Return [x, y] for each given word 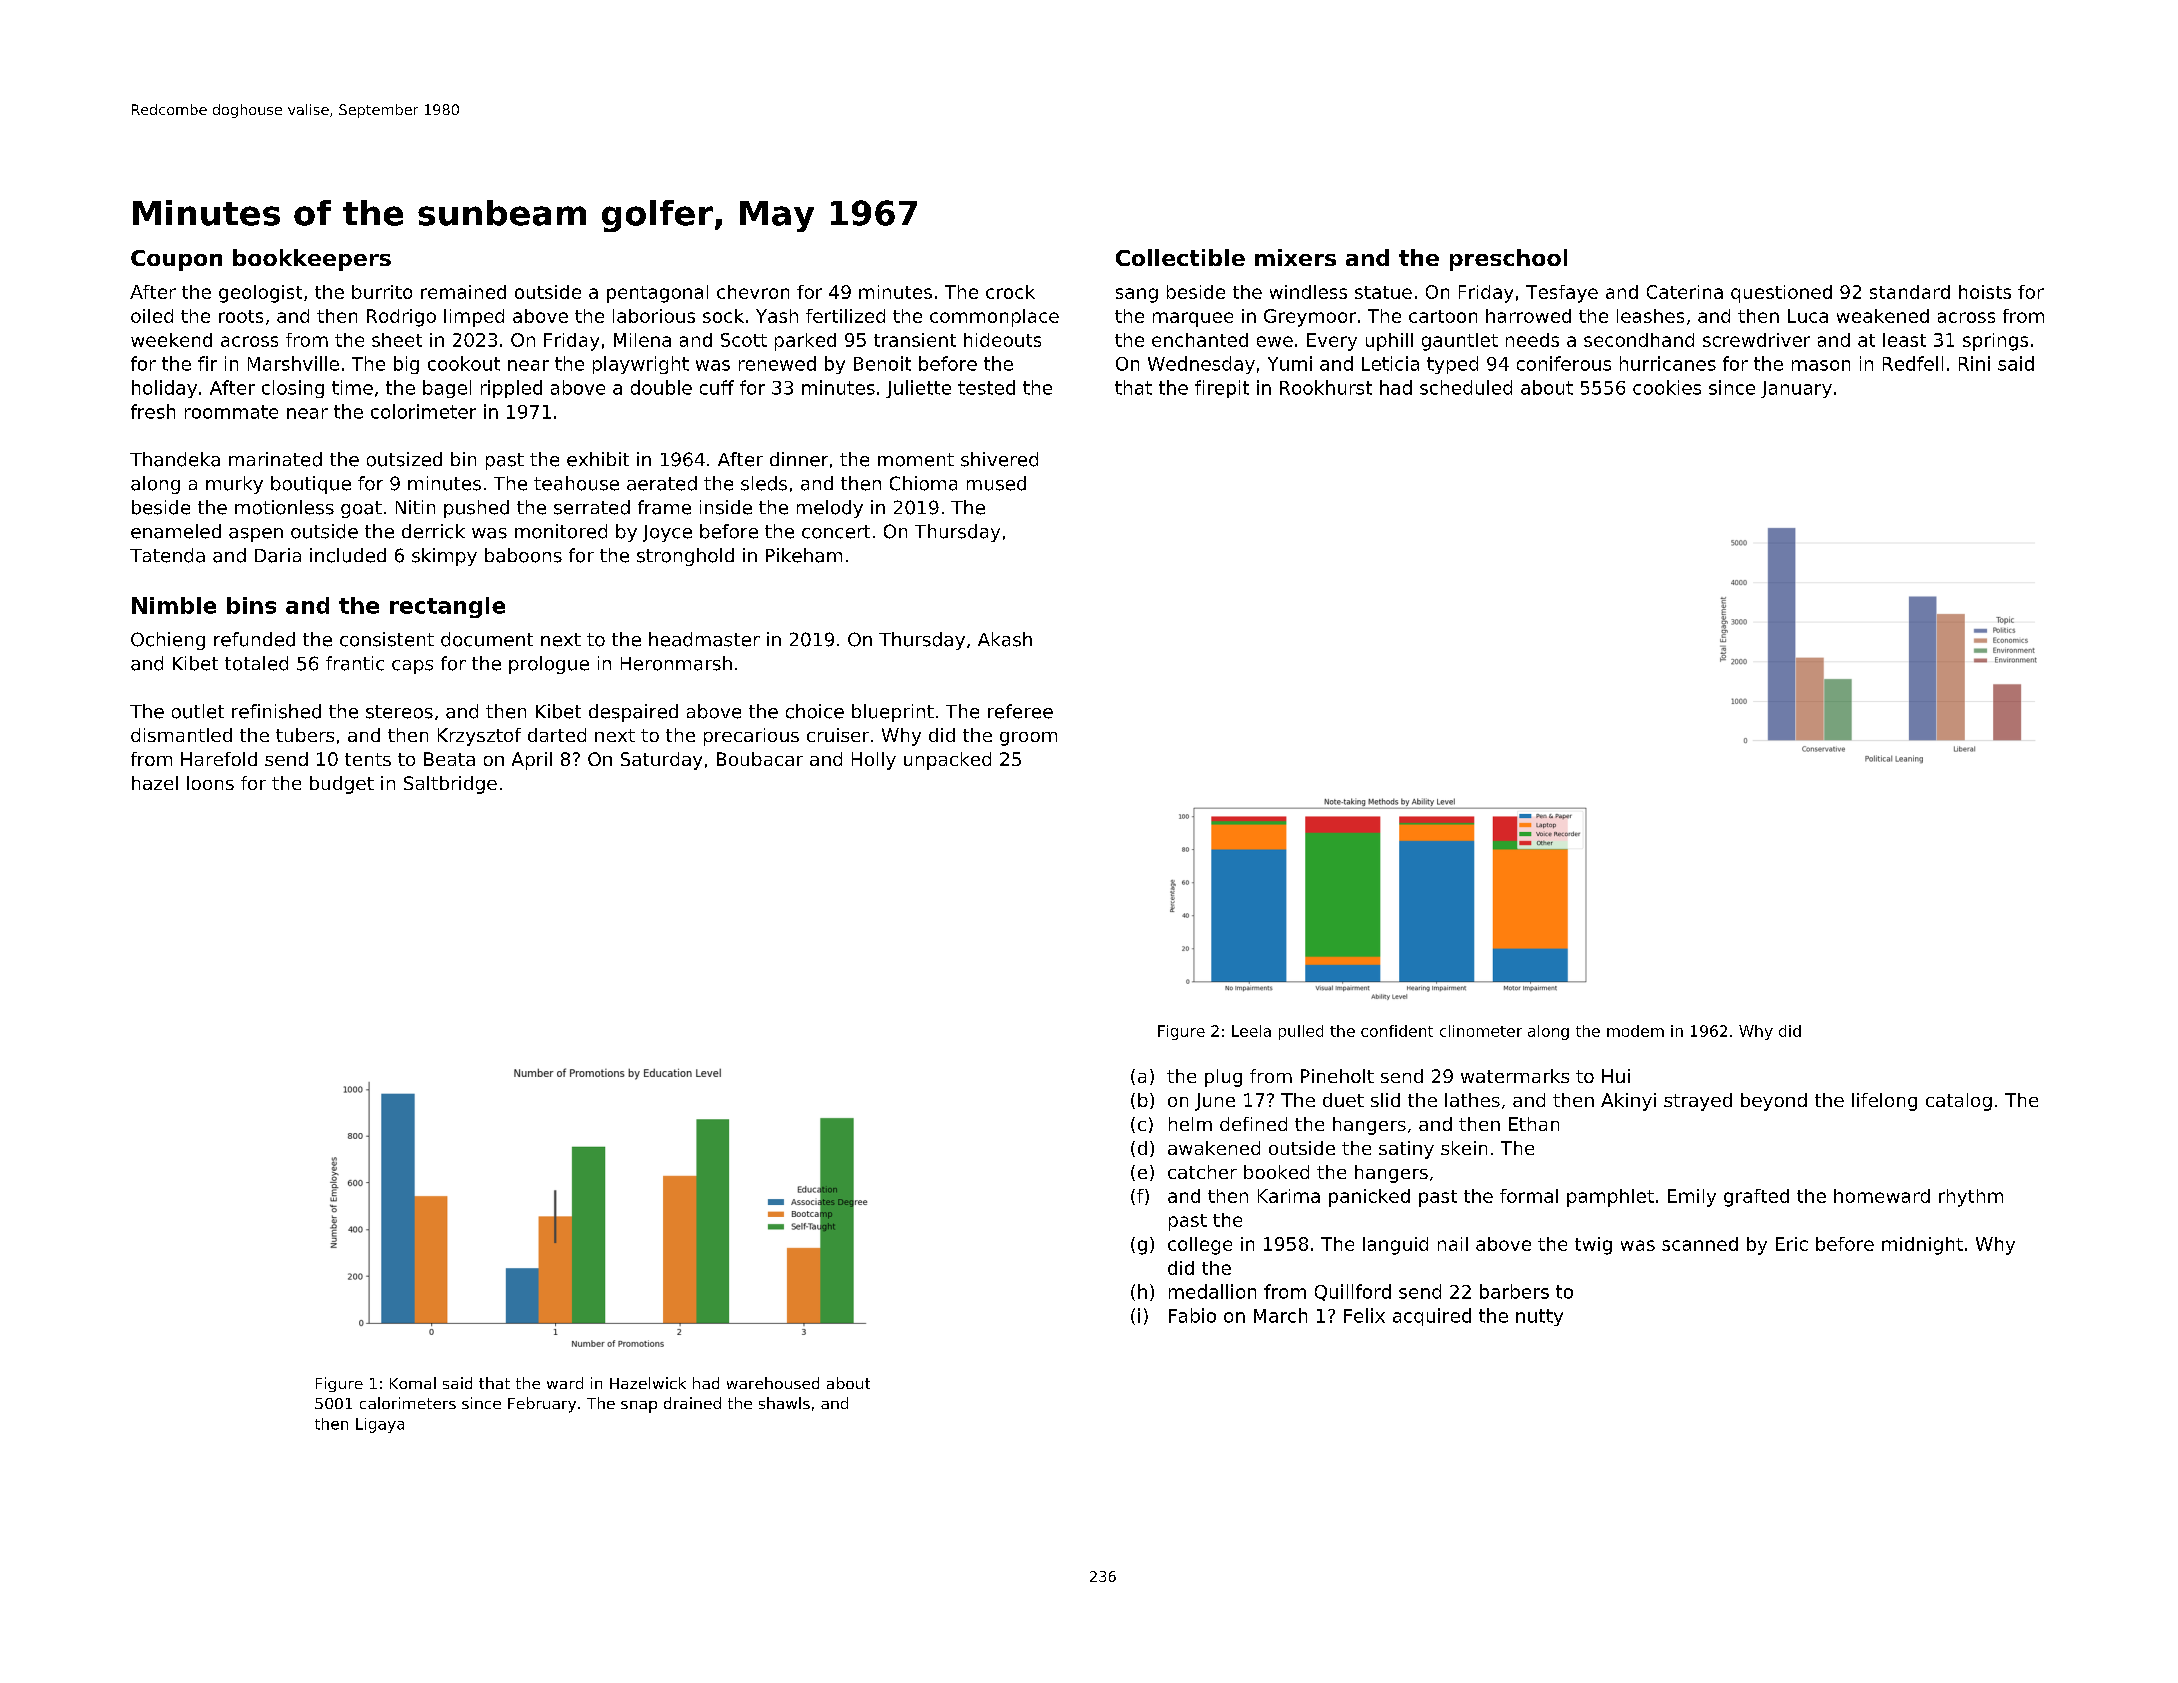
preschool [1508, 260]
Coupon [176, 260]
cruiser [838, 735]
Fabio [1192, 1315]
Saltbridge [450, 785]
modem [1635, 1031]
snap [639, 1407]
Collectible [1180, 257]
